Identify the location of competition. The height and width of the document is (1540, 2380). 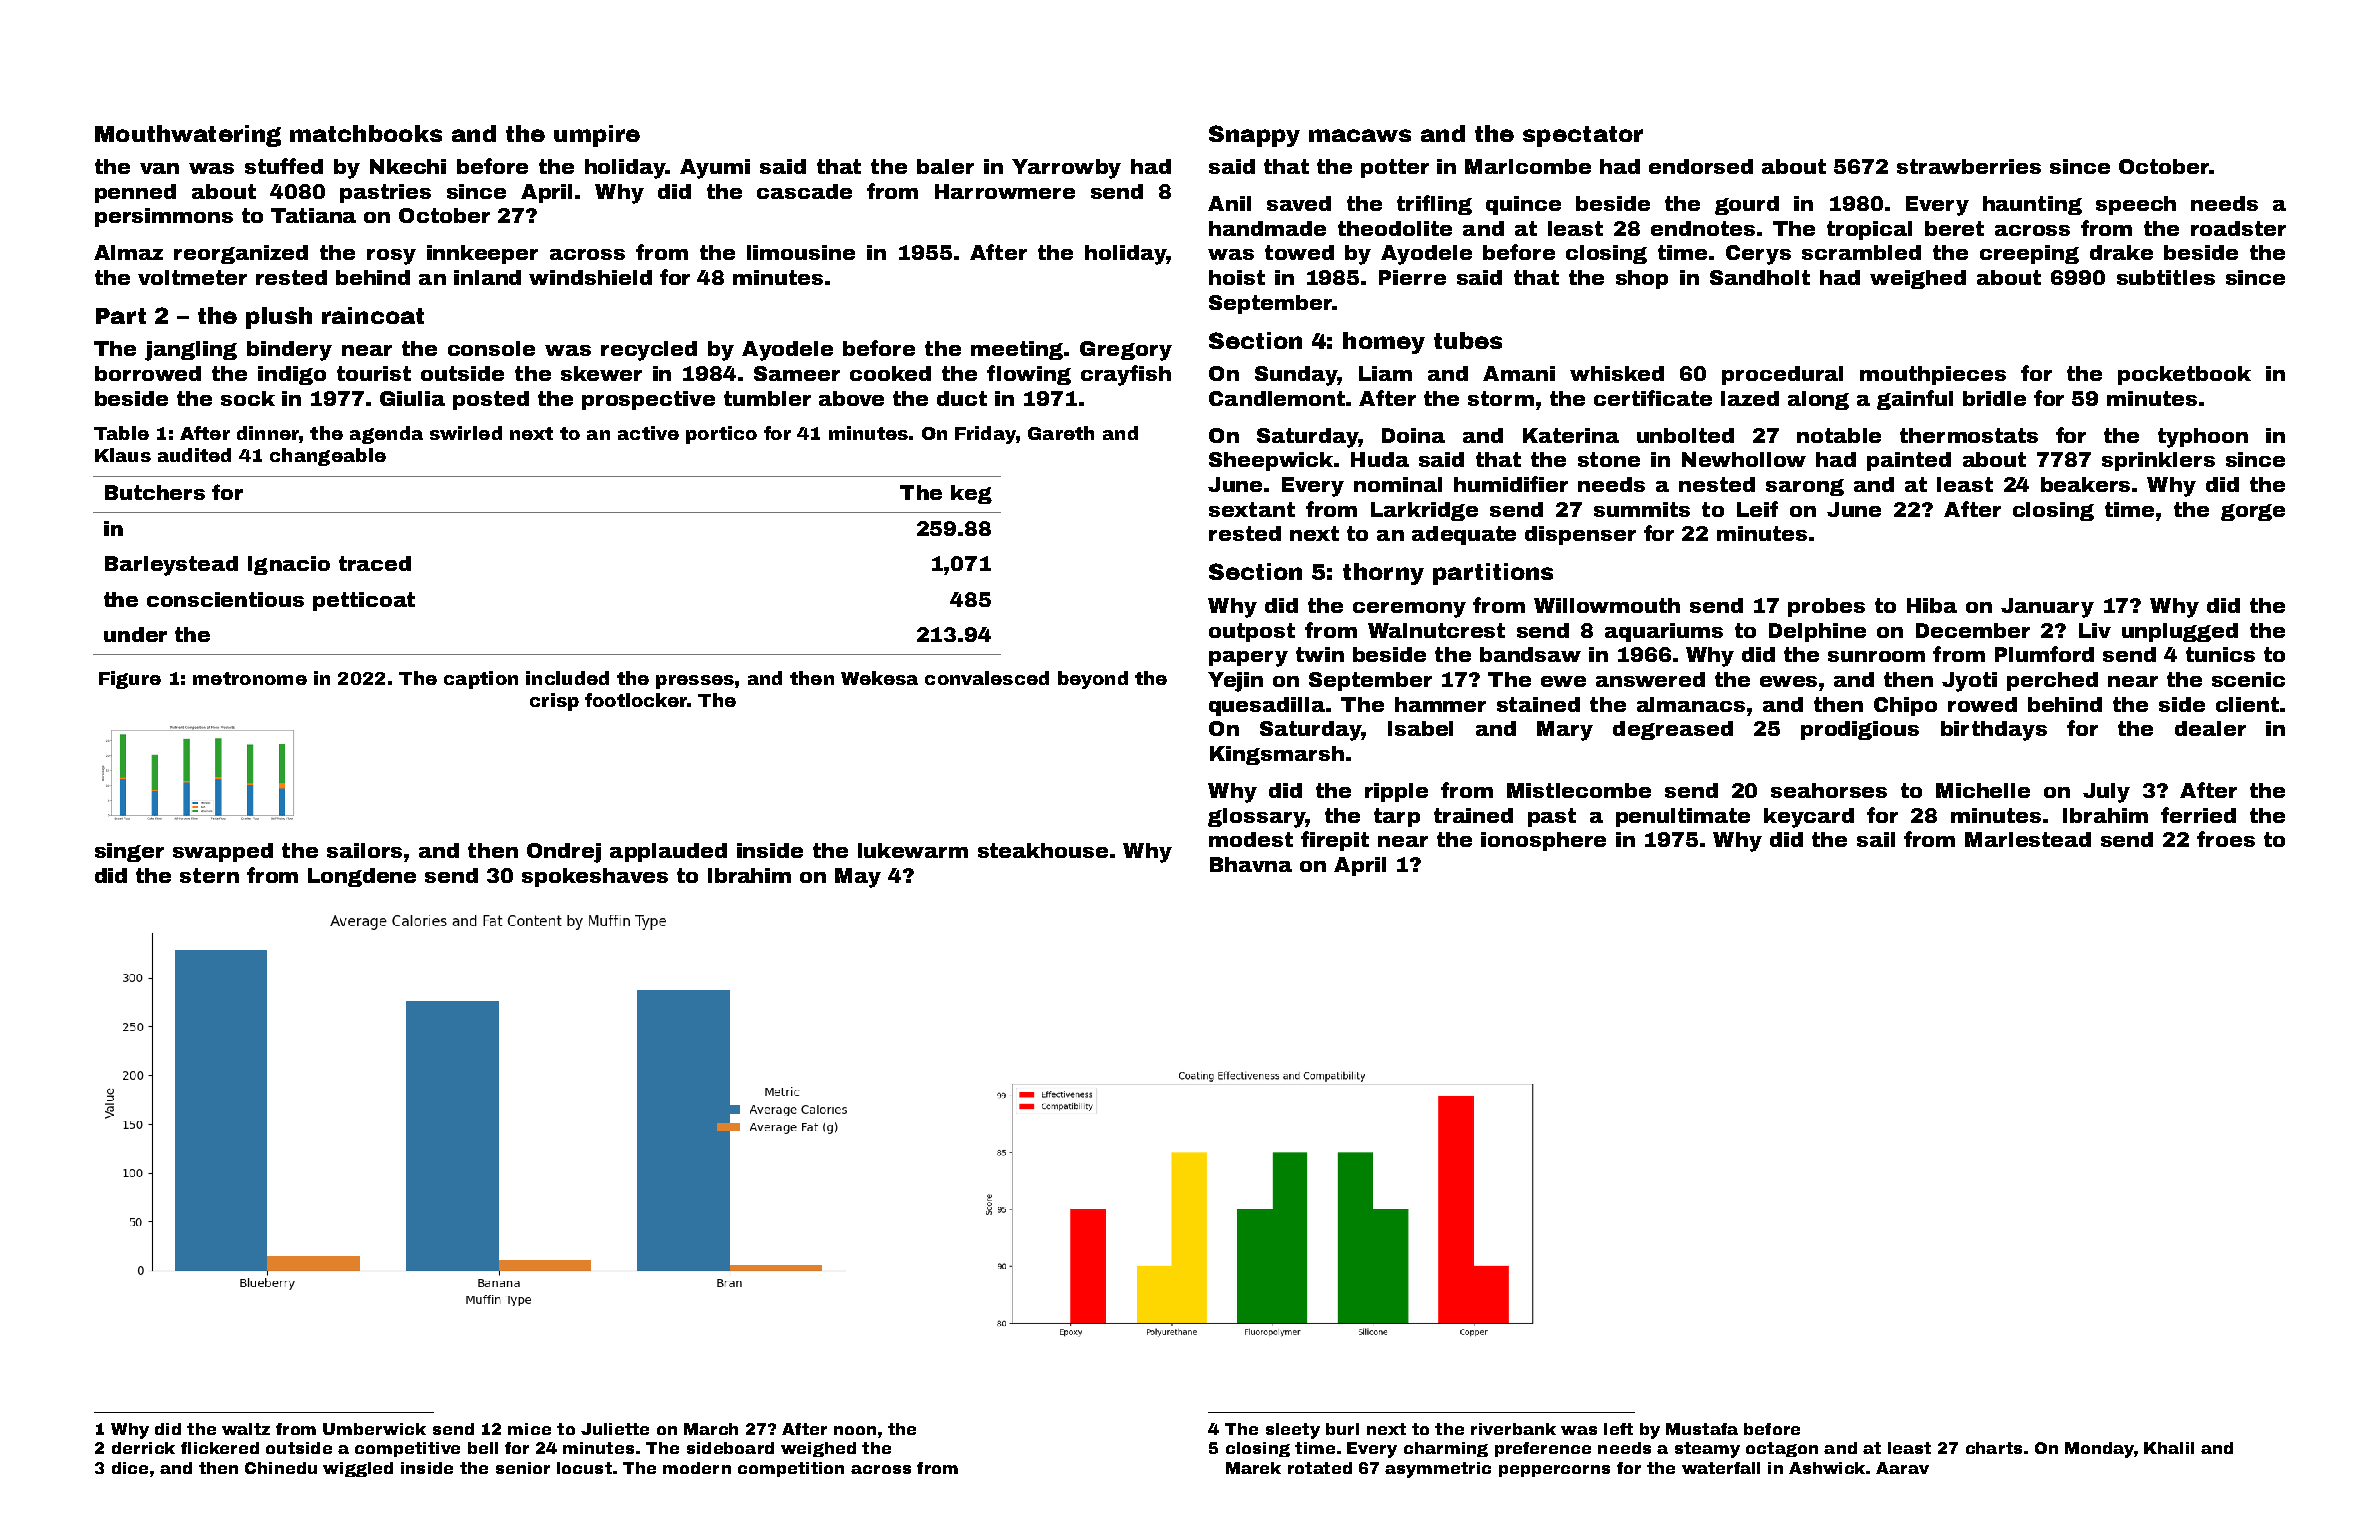
(791, 1469).
